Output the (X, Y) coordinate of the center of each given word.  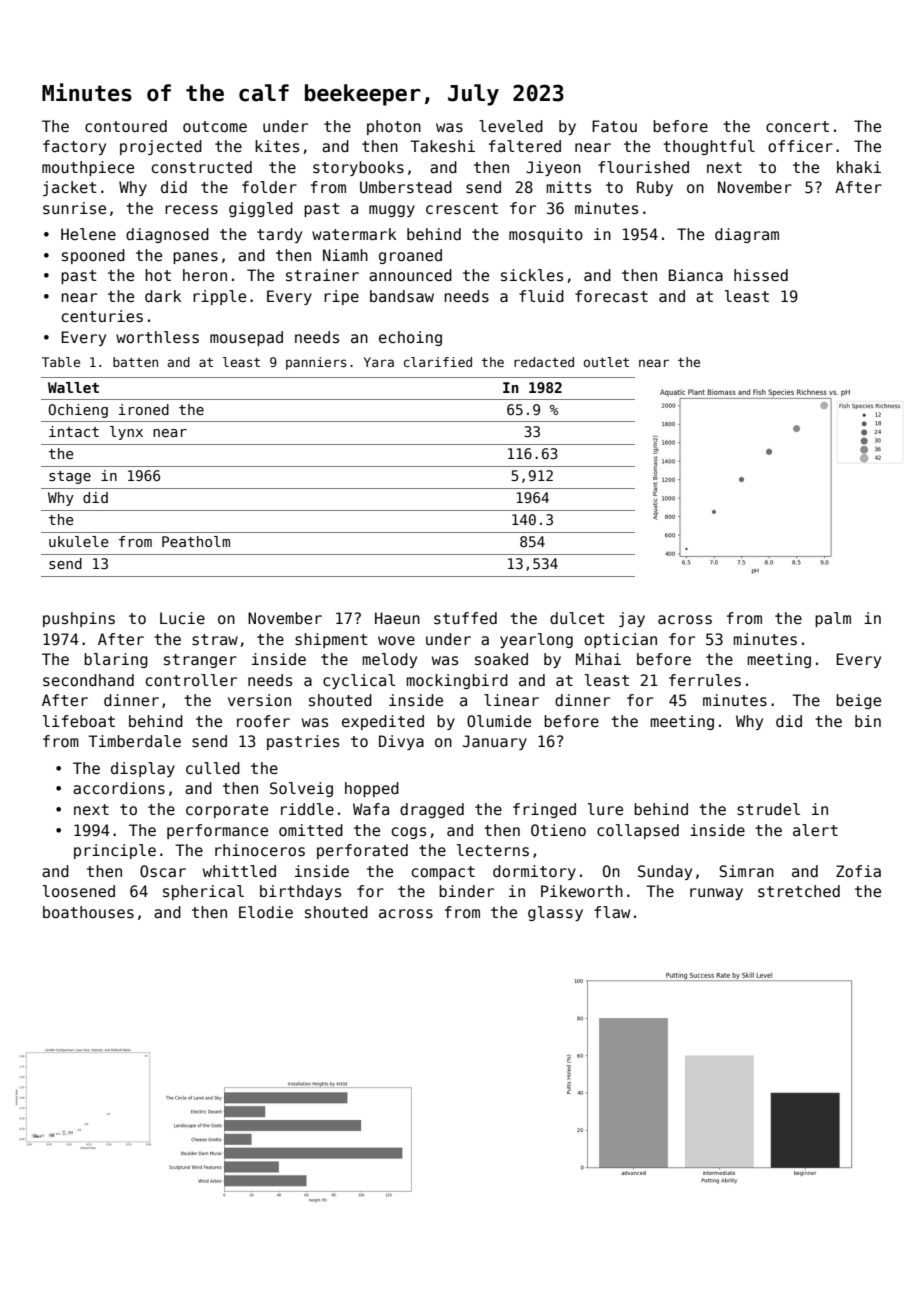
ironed (144, 409)
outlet (606, 362)
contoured (126, 126)
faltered (525, 146)
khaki (859, 167)
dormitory (534, 872)
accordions (119, 788)
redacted (544, 362)
